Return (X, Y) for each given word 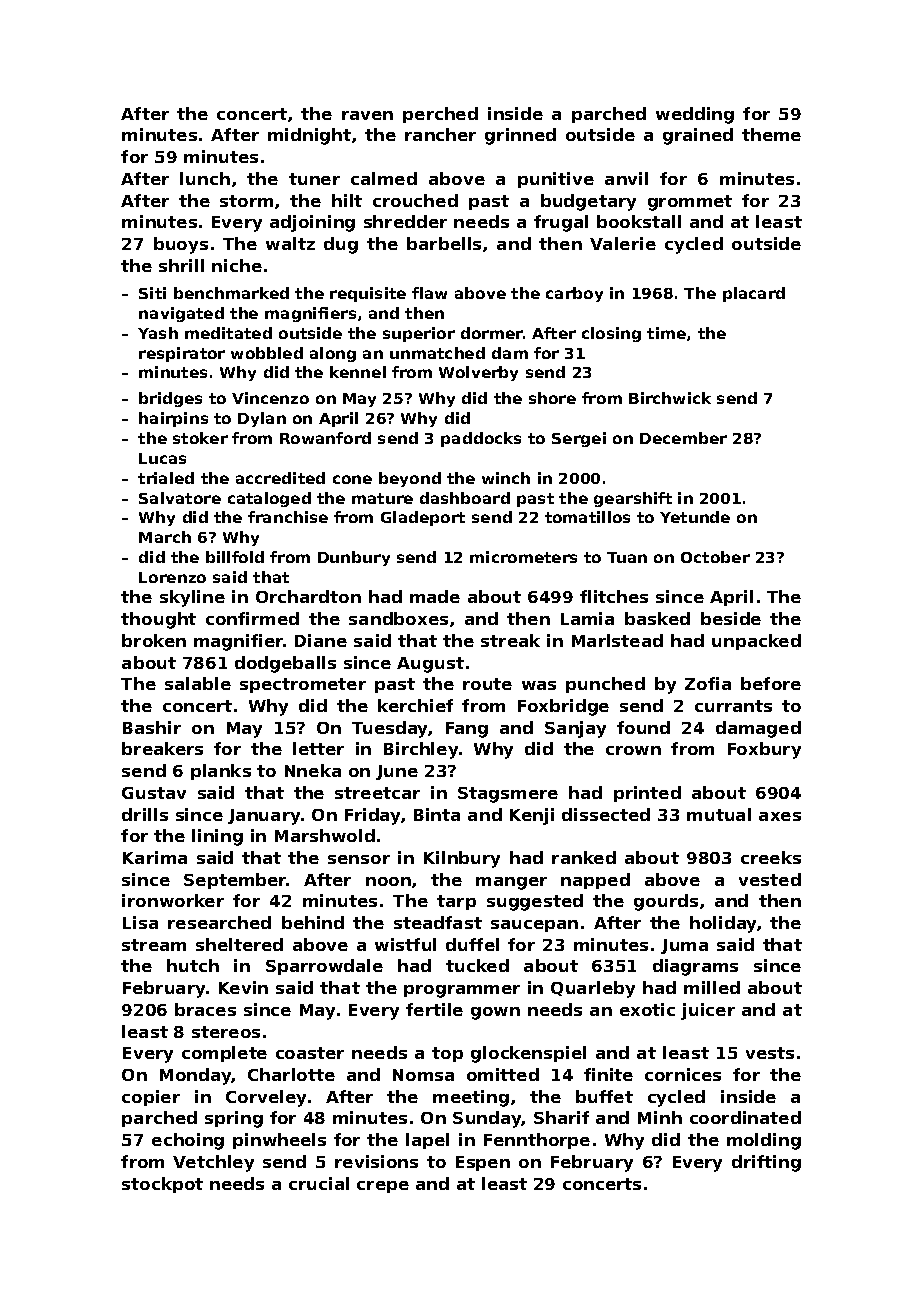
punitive (556, 180)
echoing (188, 1141)
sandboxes (398, 618)
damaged (758, 729)
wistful (405, 944)
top (447, 1054)
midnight (309, 136)
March (165, 537)
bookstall (639, 221)
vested (770, 879)
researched (219, 922)
